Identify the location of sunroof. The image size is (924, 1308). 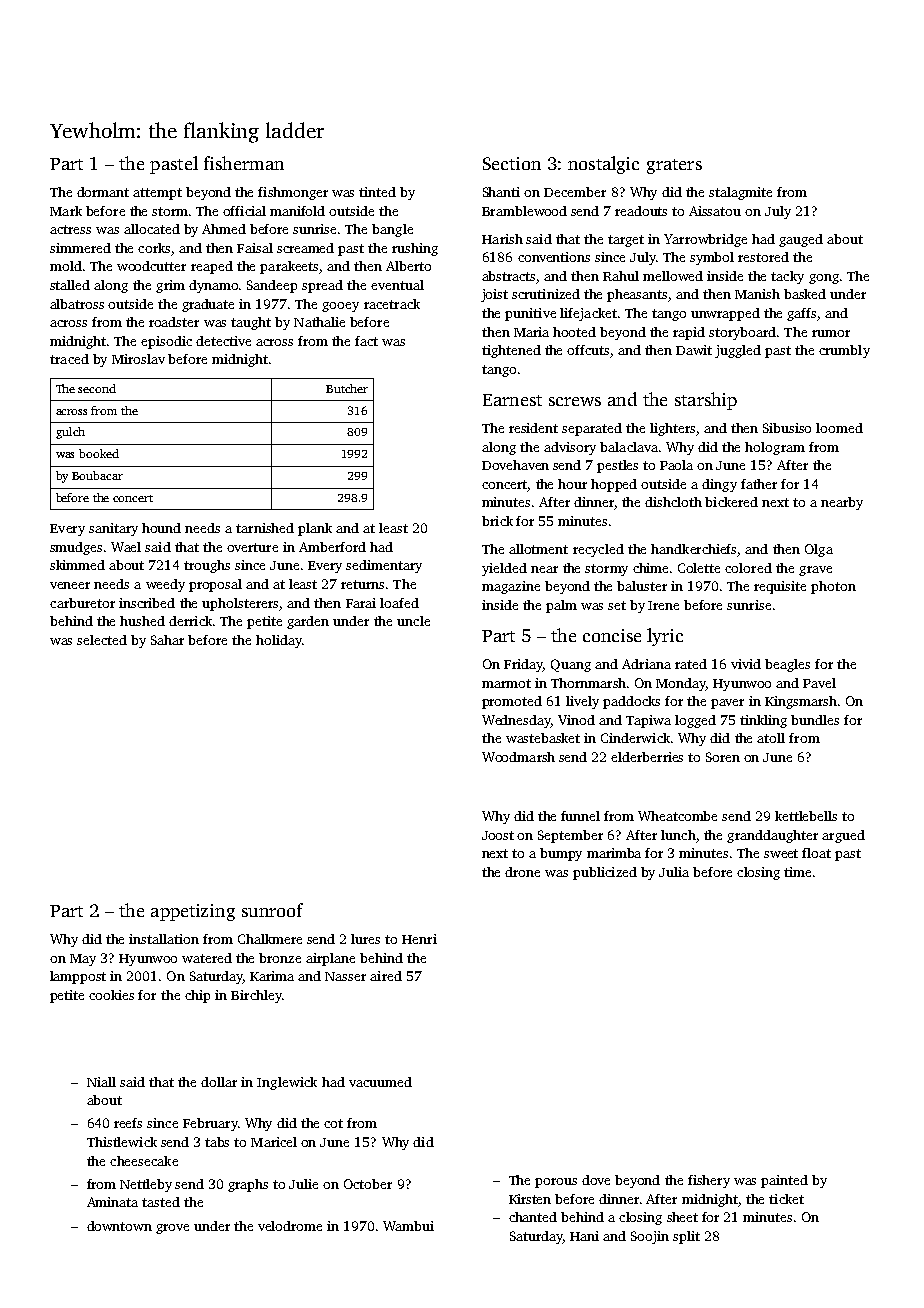
(272, 910).
